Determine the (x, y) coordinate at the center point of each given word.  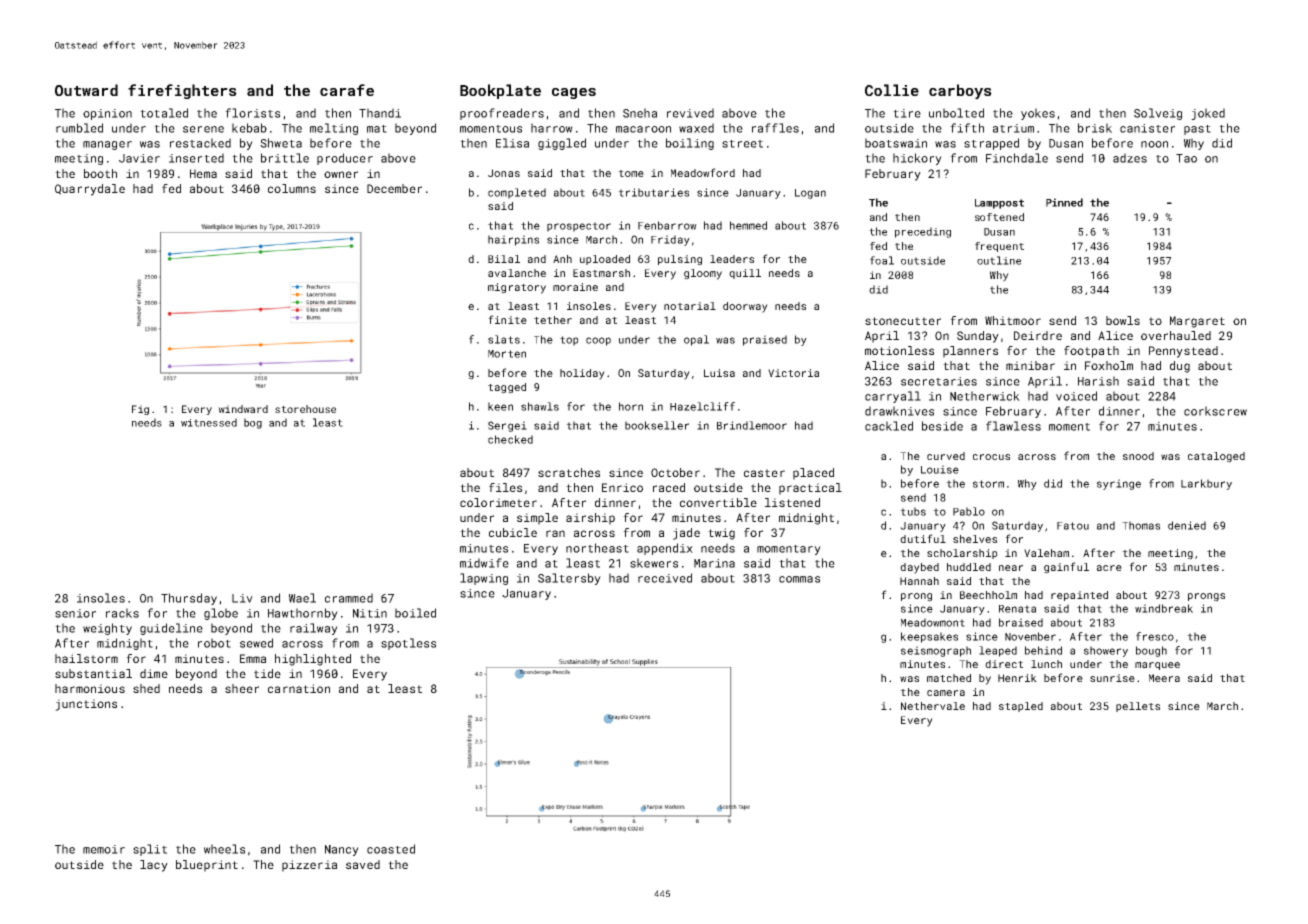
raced (669, 487)
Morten (507, 354)
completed (517, 193)
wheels (224, 849)
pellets (1138, 707)
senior (75, 613)
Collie (892, 90)
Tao (1186, 158)
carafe (347, 90)
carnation (299, 688)
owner (341, 174)
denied (1187, 525)
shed (146, 688)
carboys (960, 92)
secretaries (939, 381)
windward (243, 409)
